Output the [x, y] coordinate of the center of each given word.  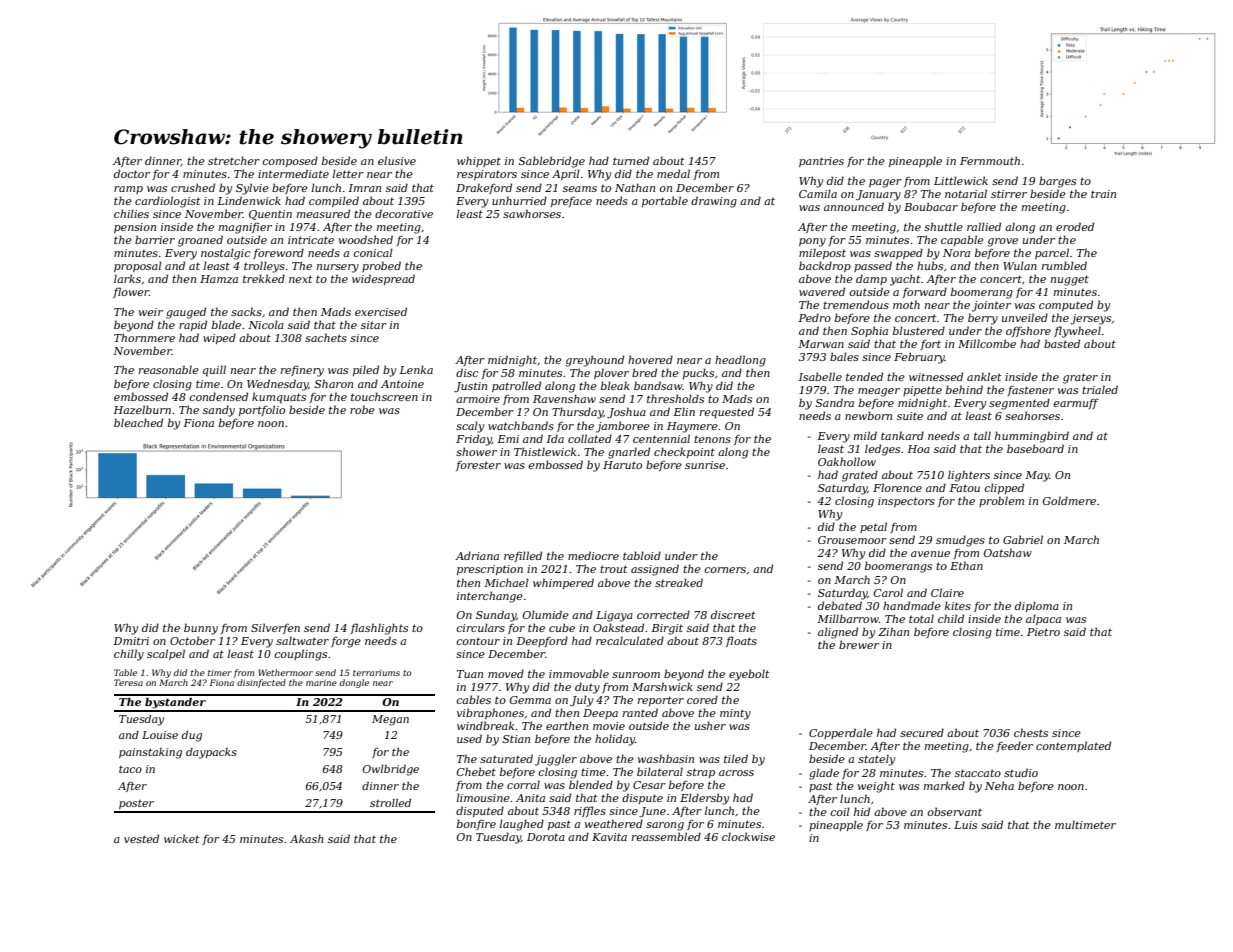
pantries [821, 162]
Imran [364, 188]
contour [478, 641]
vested [141, 838]
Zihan [893, 631]
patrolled [516, 386]
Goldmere [1069, 500]
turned [631, 160]
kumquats [279, 398]
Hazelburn [142, 409]
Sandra [834, 402]
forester [478, 465]
